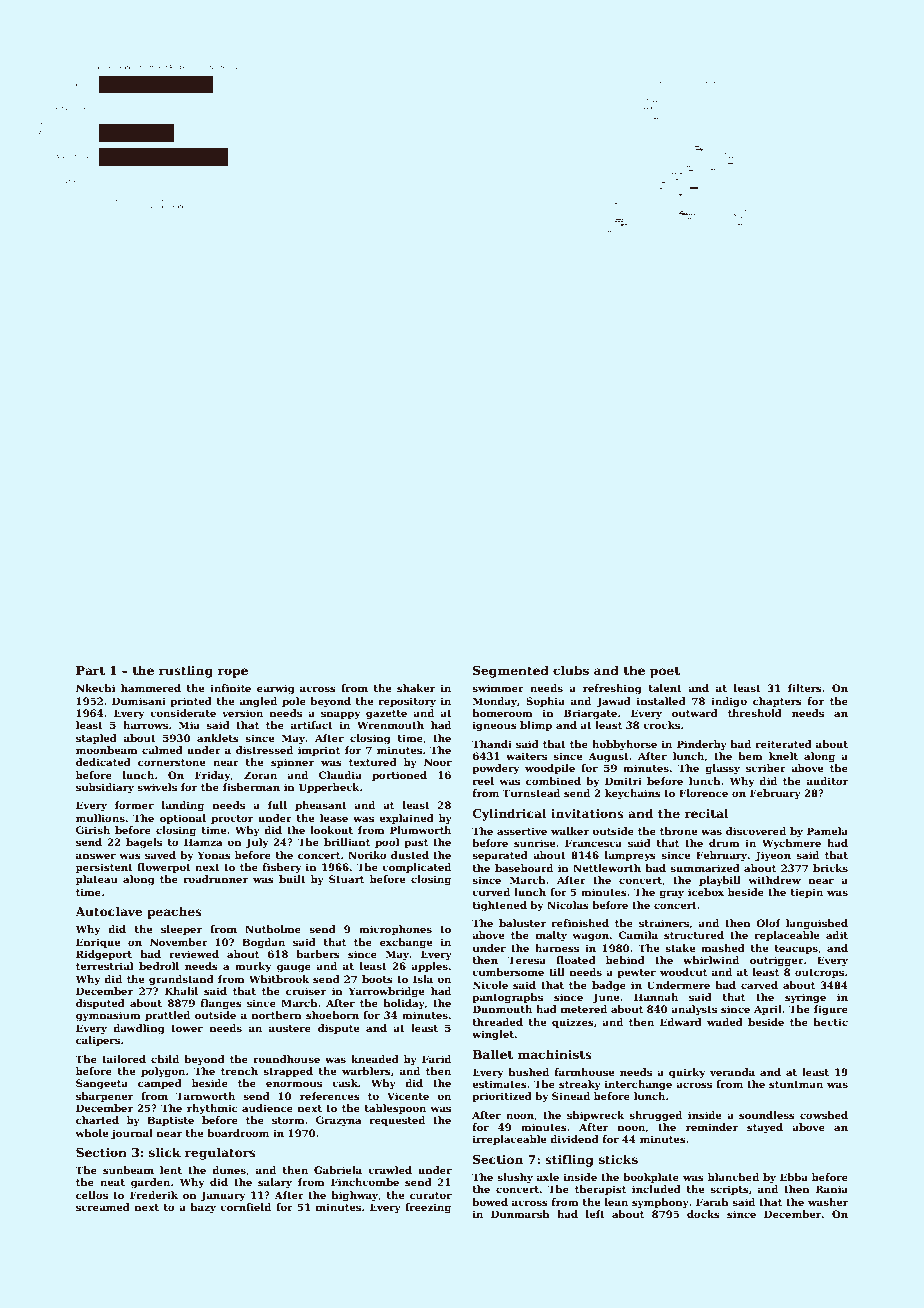 This screenshot has height=1308, width=924. What do you see at coordinates (187, 1028) in the screenshot?
I see `tower` at bounding box center [187, 1028].
